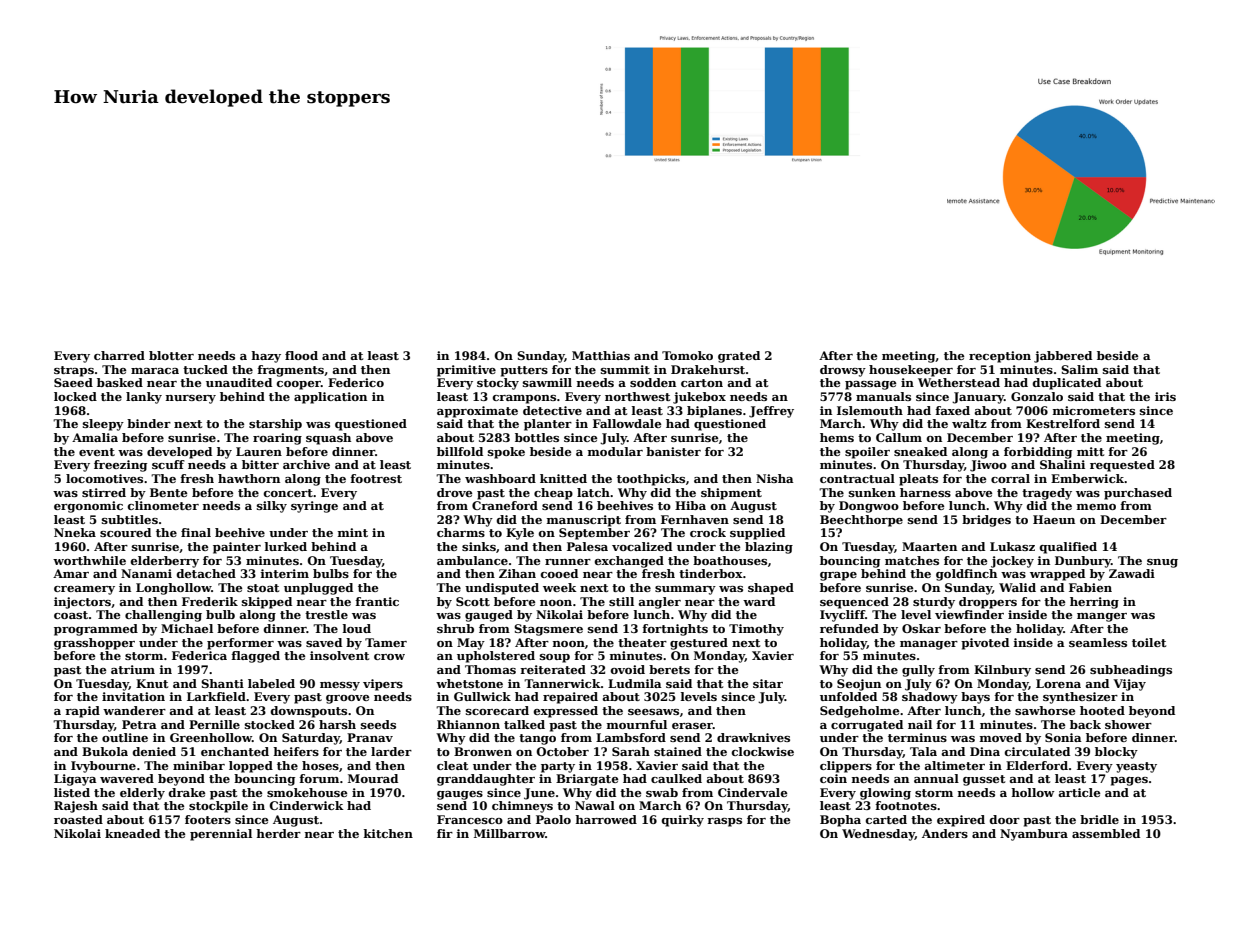 This page has height=952, width=1233. I want to click on kneaded, so click(132, 833).
